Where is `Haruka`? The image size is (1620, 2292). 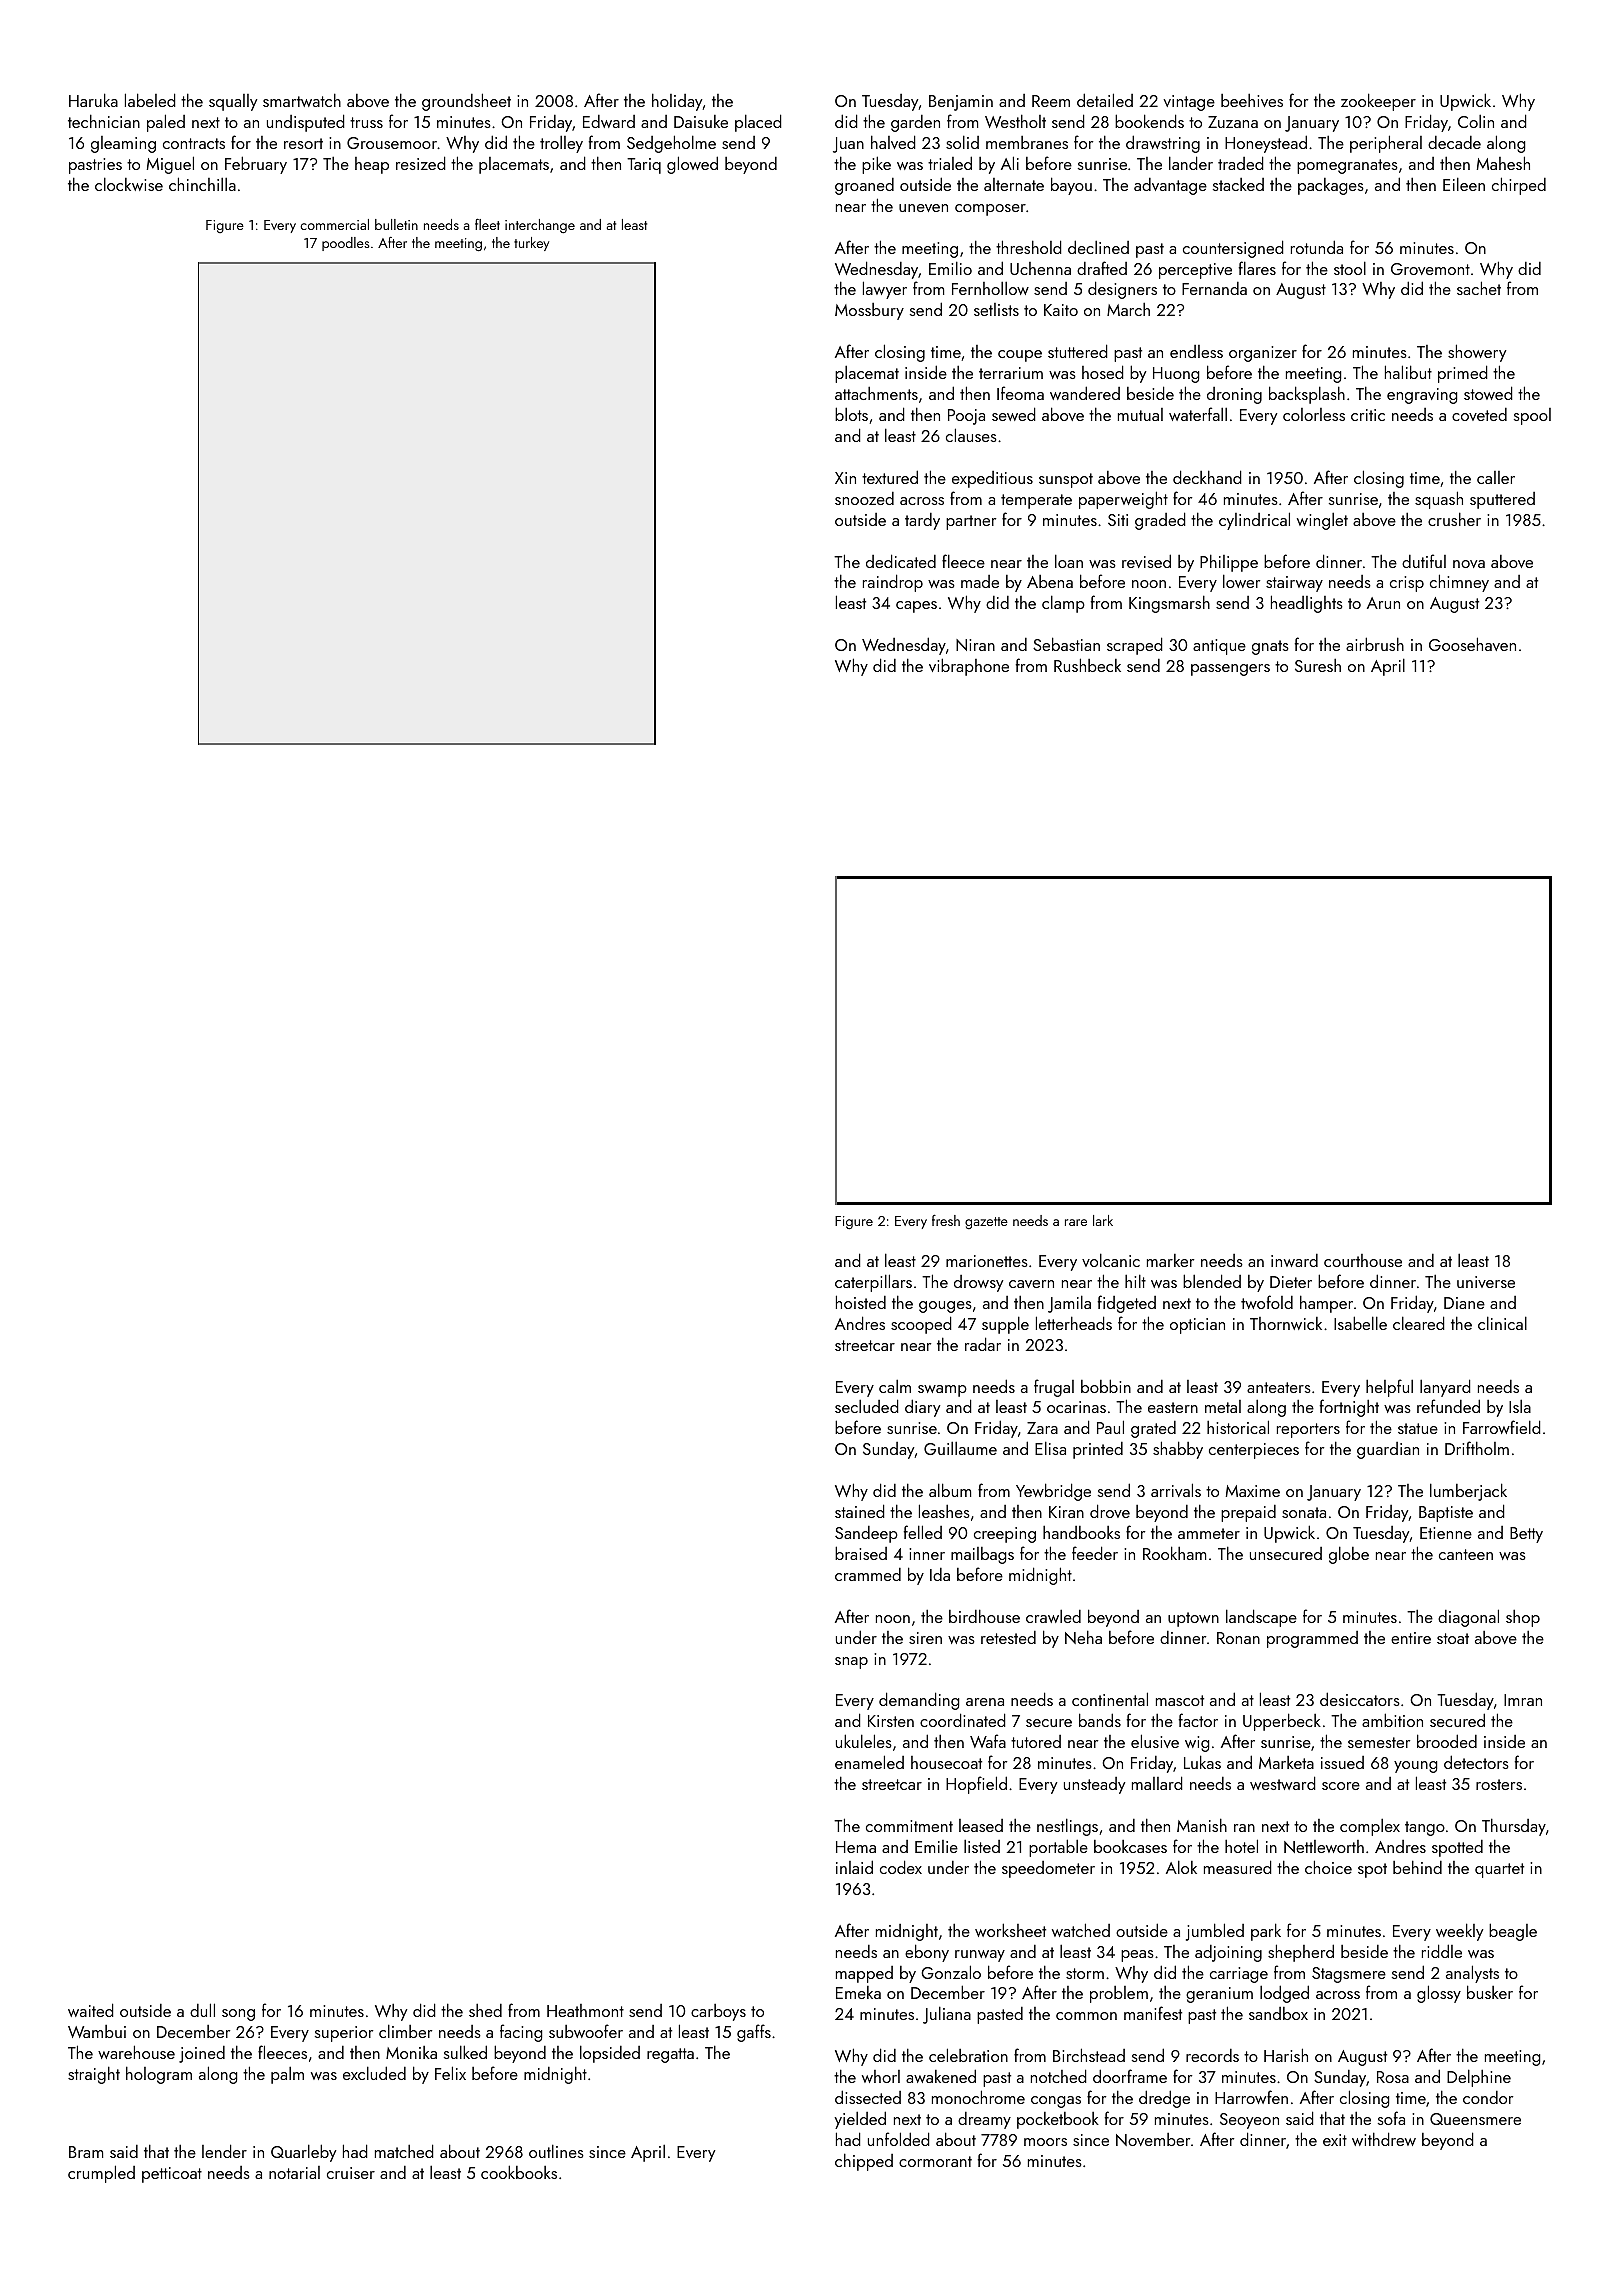 Haruka is located at coordinates (93, 100).
